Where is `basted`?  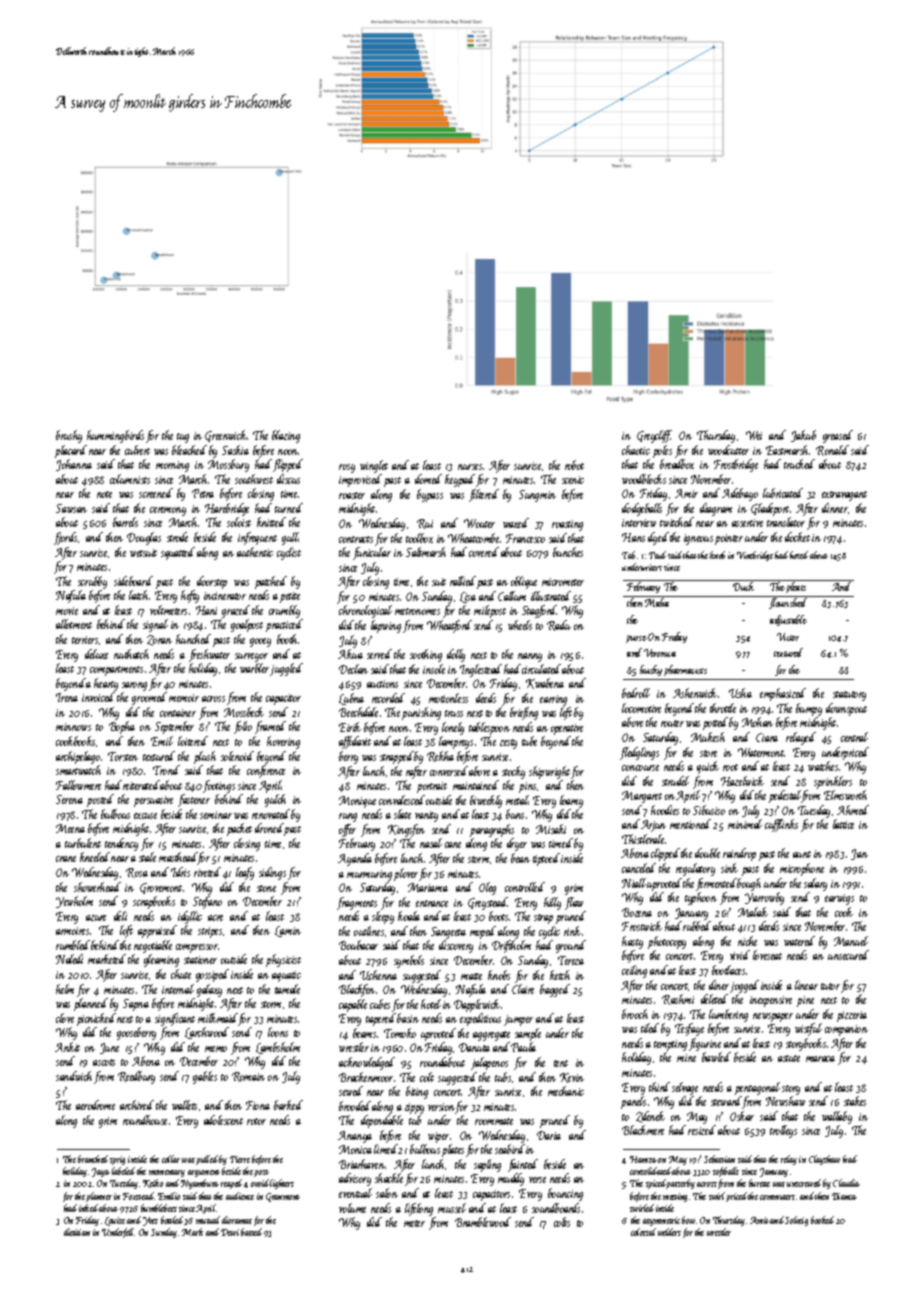 basted is located at coordinates (251, 1232).
